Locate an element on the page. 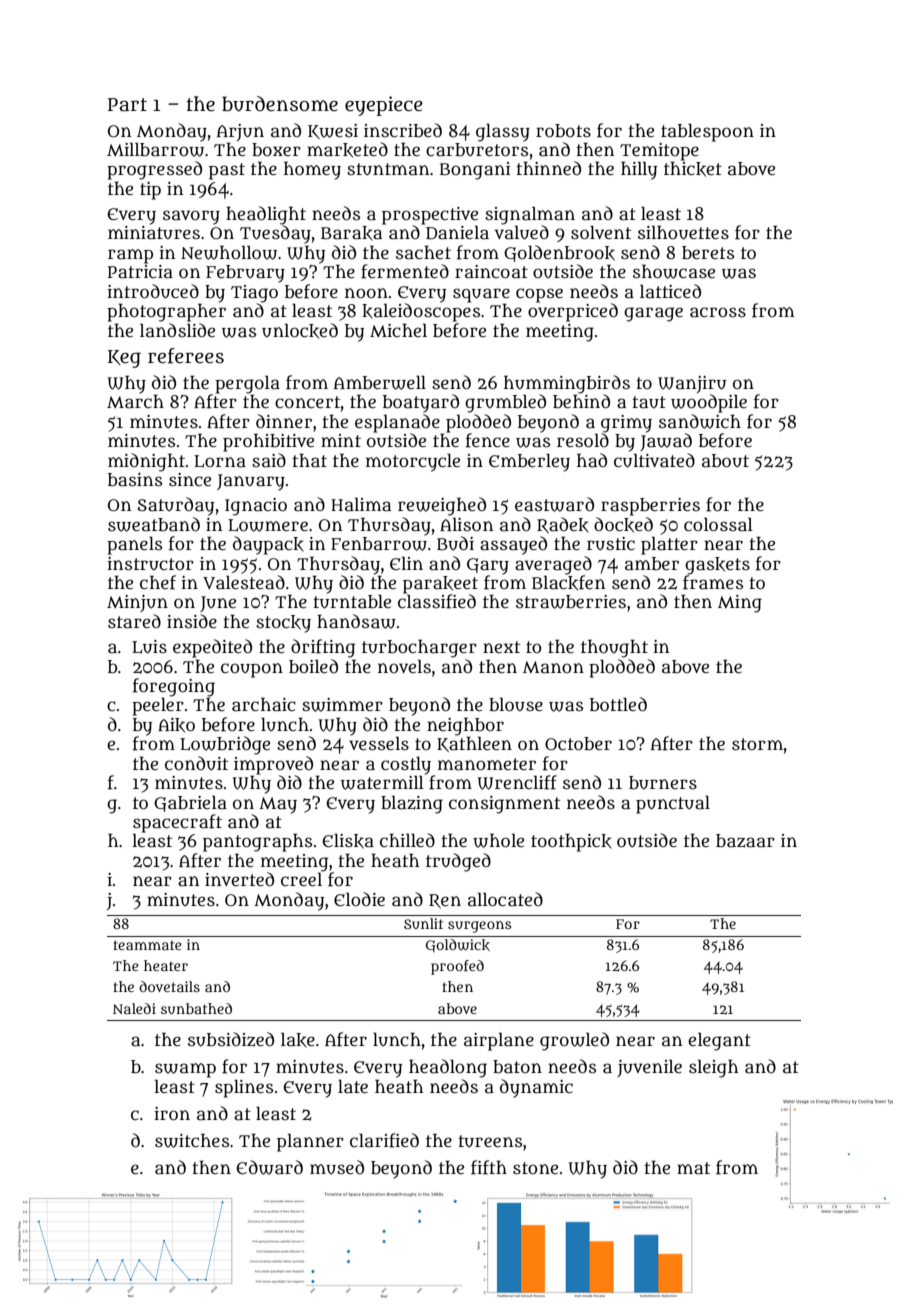 The image size is (908, 1316). esplanade is located at coordinates (397, 423).
